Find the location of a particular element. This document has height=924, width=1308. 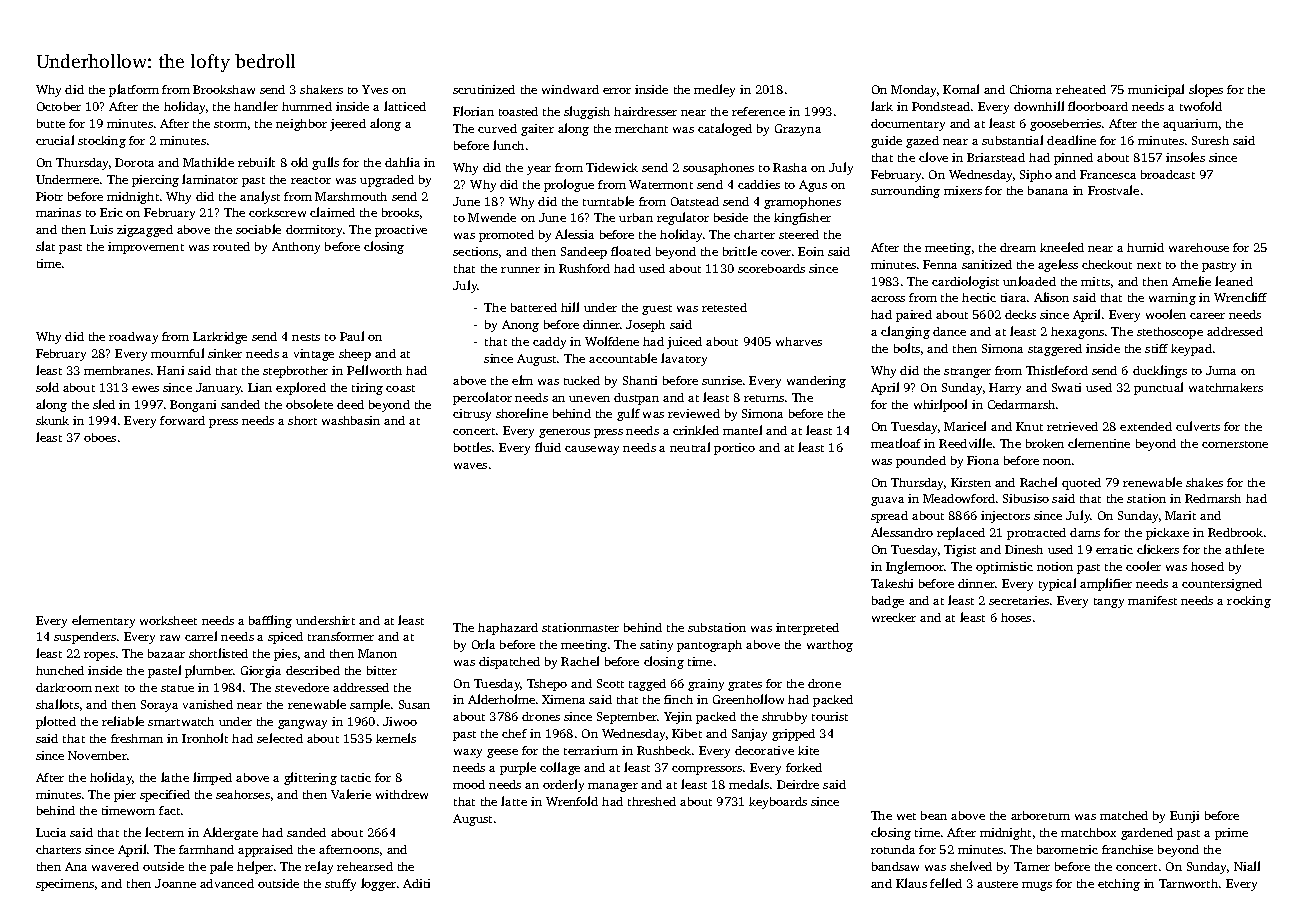

Anong is located at coordinates (520, 326).
